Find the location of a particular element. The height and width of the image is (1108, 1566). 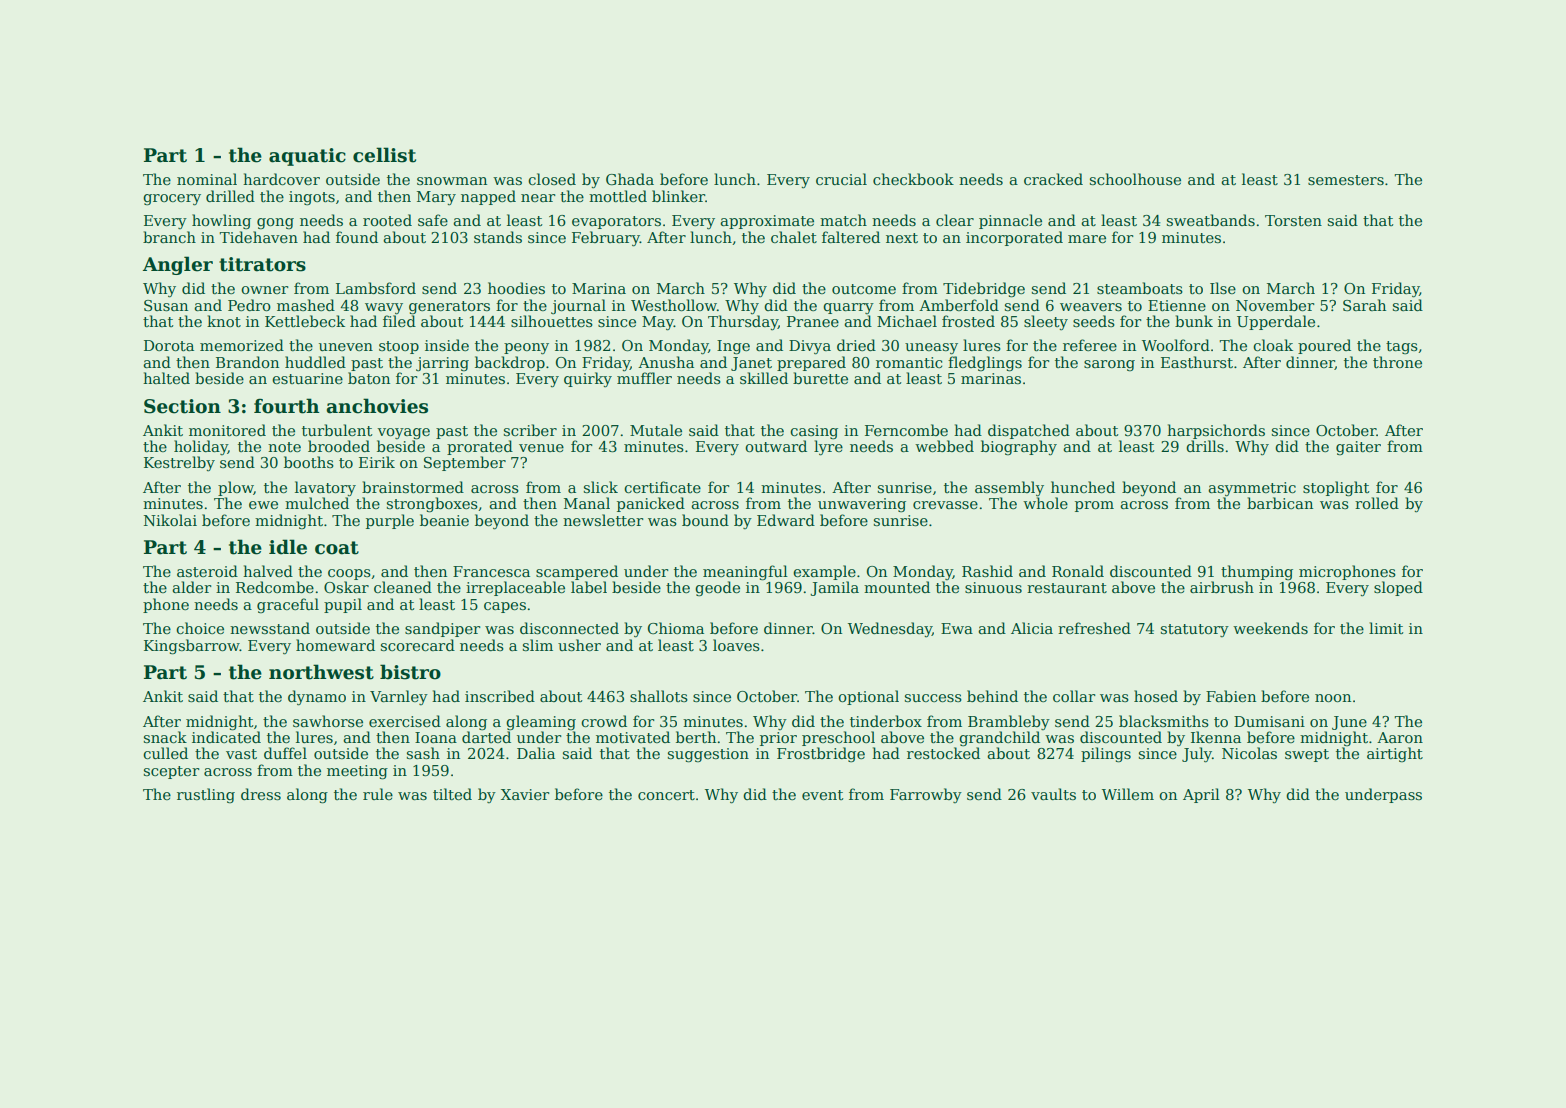

Michael is located at coordinates (907, 321).
